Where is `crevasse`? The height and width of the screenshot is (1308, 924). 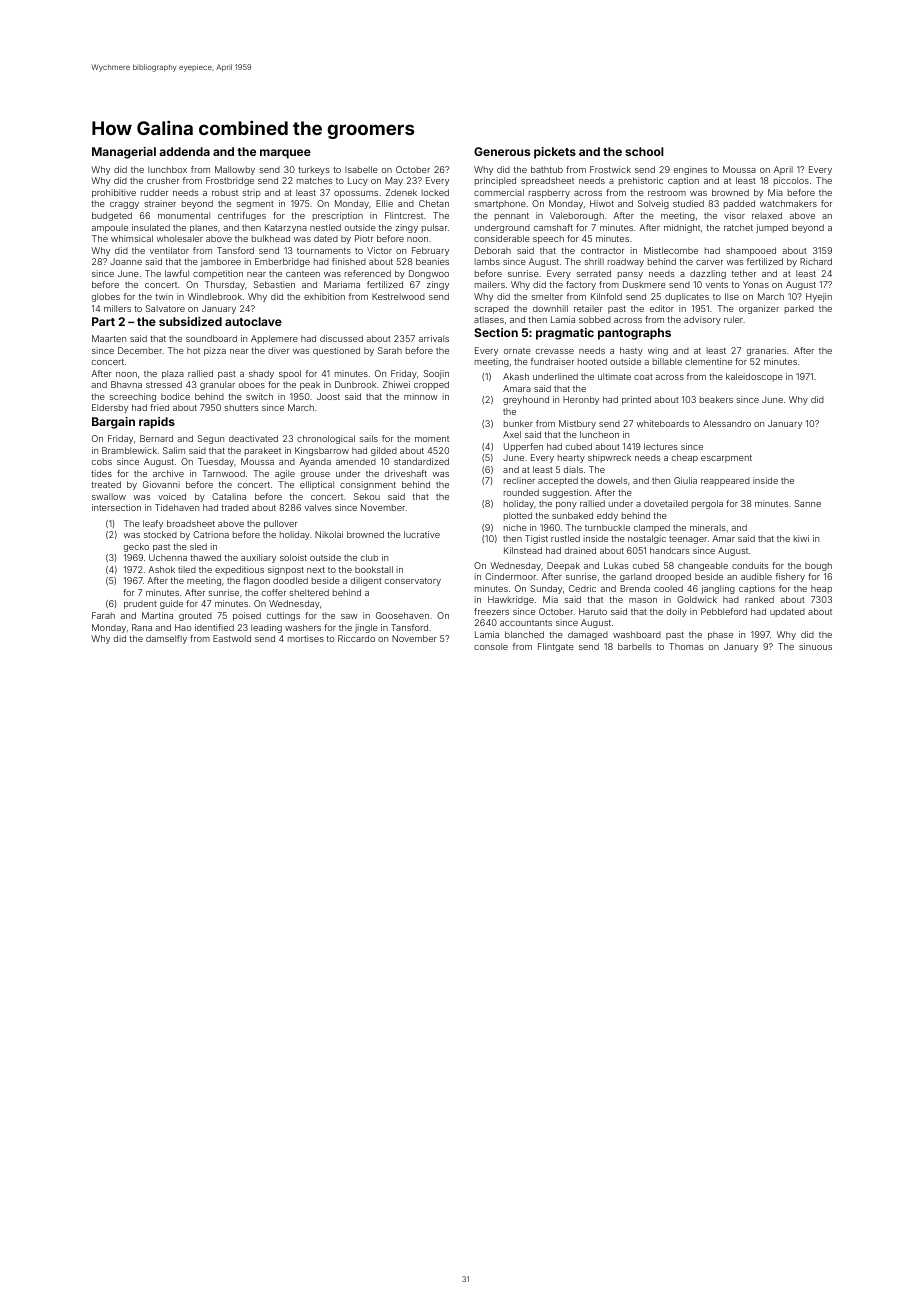 crevasse is located at coordinates (555, 351).
